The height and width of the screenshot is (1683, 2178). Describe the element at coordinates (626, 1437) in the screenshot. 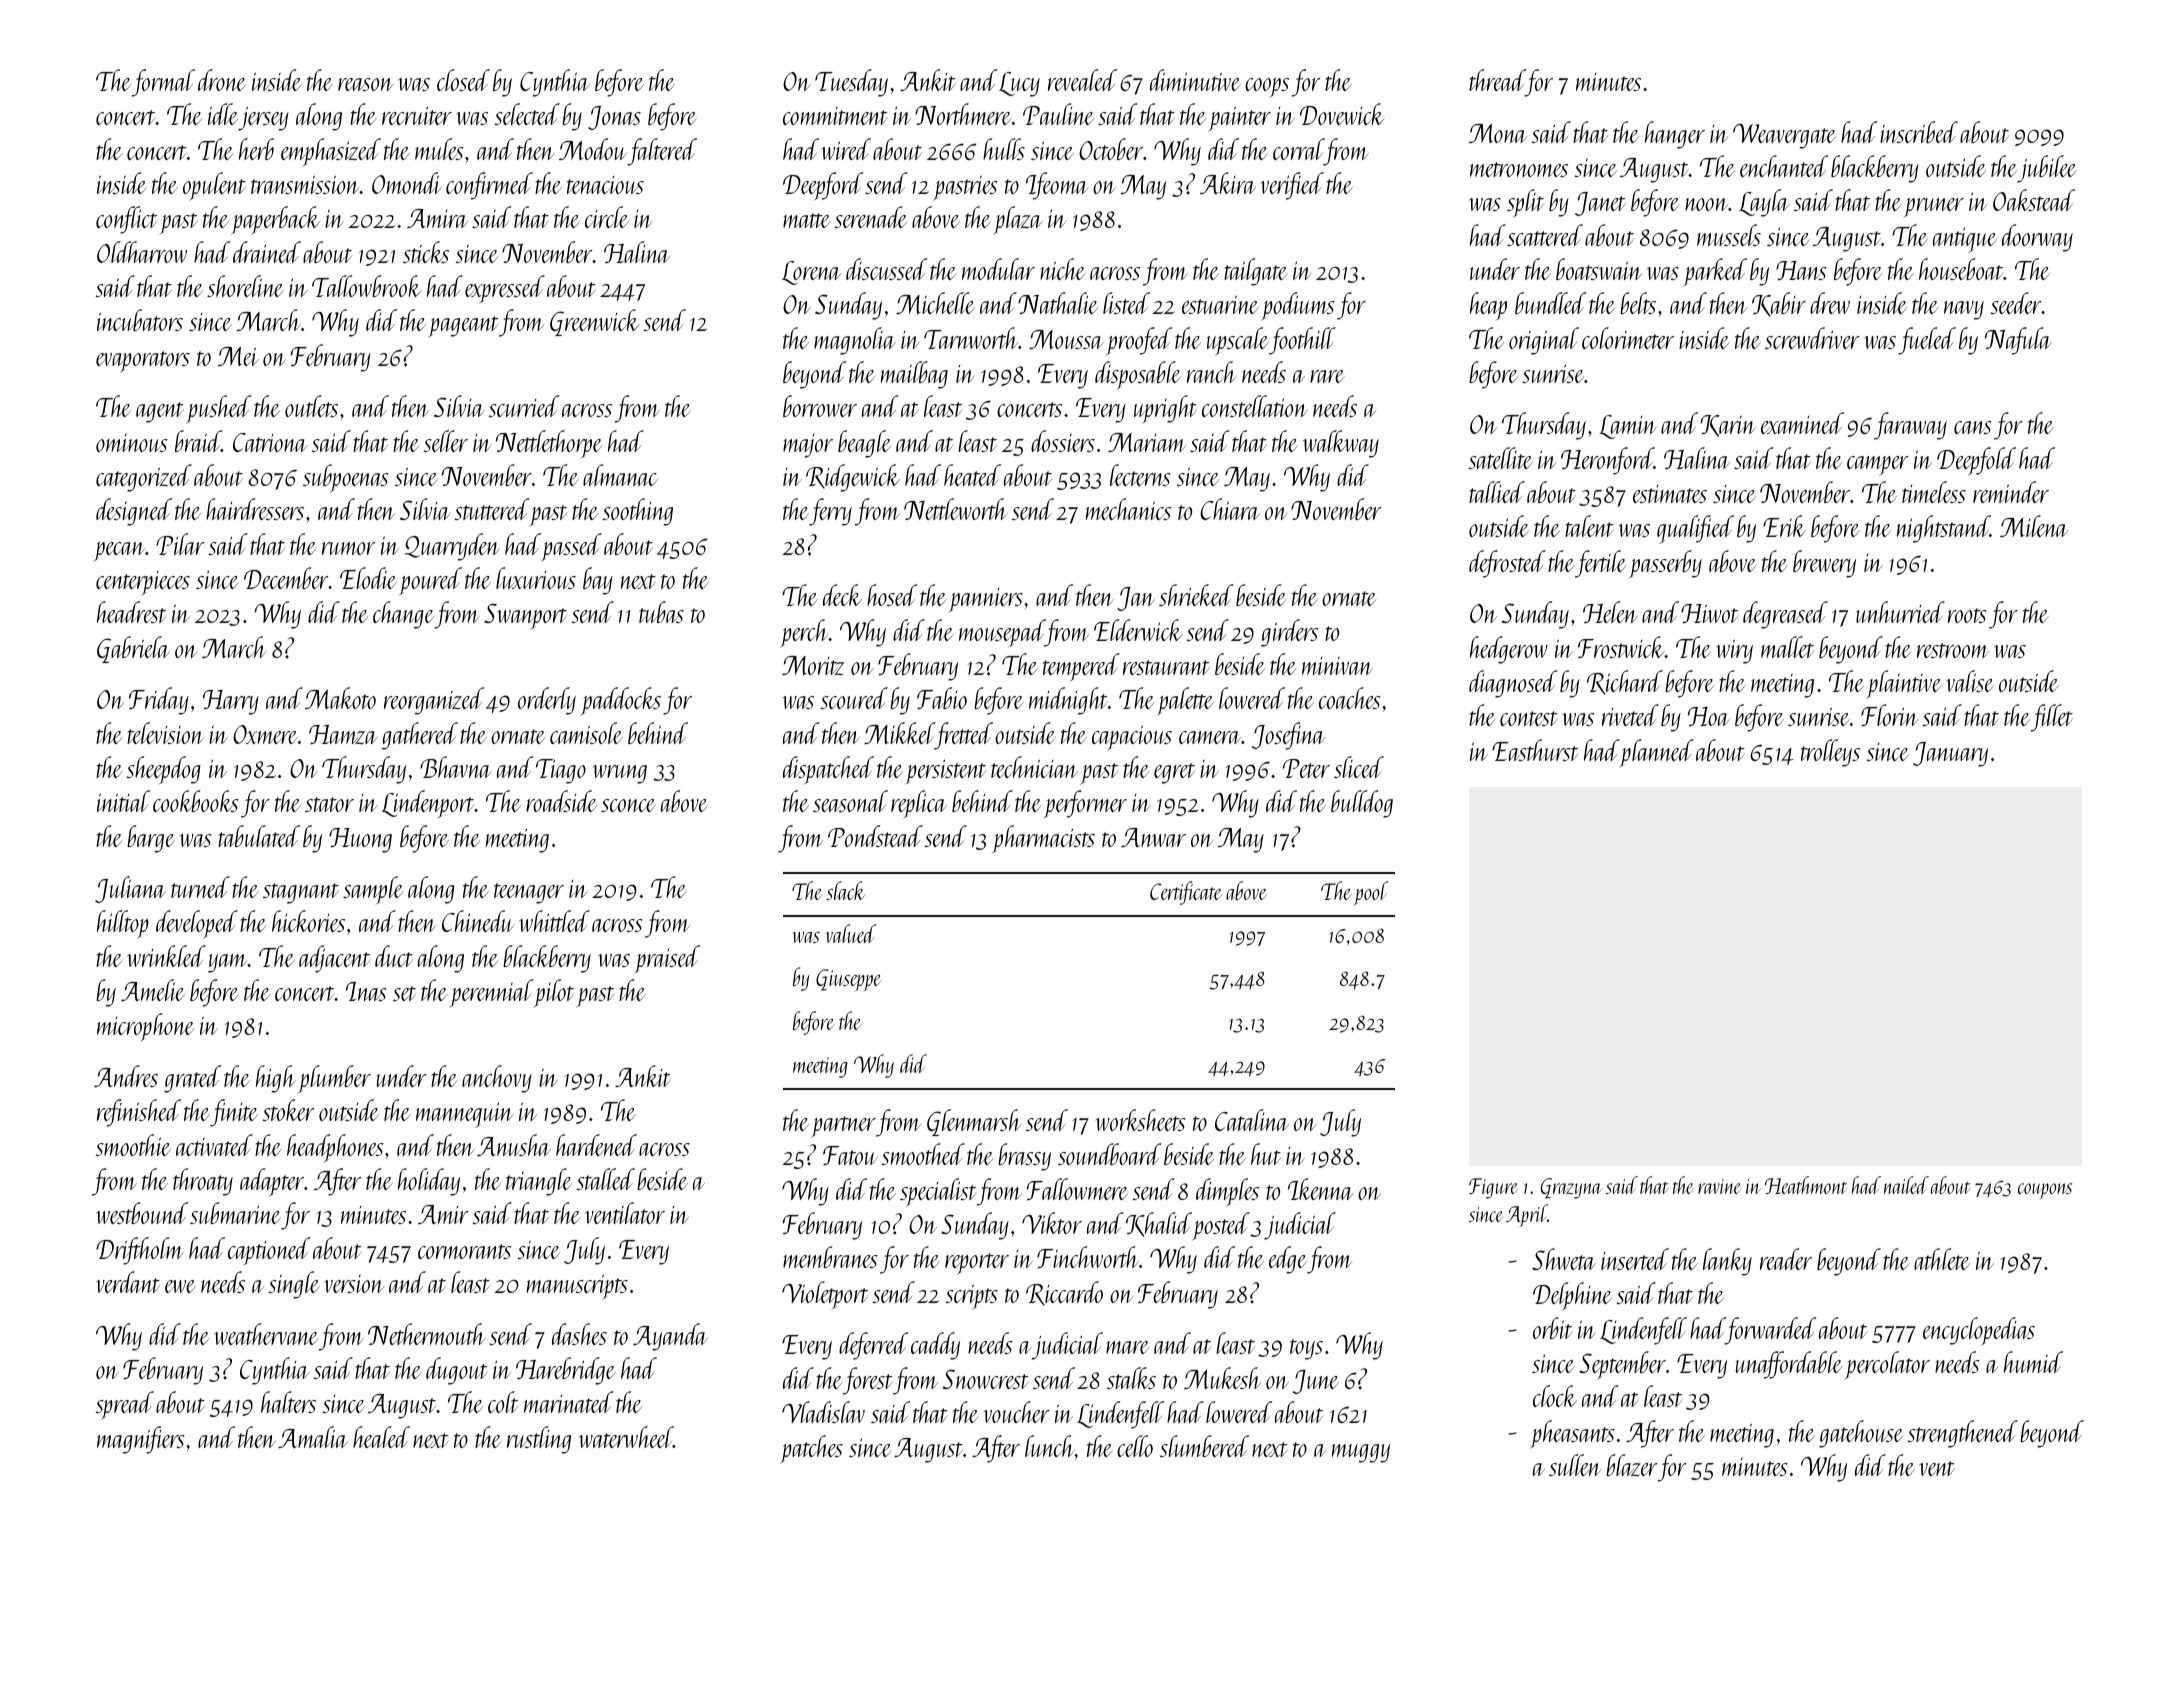

I see `waterwheel` at that location.
